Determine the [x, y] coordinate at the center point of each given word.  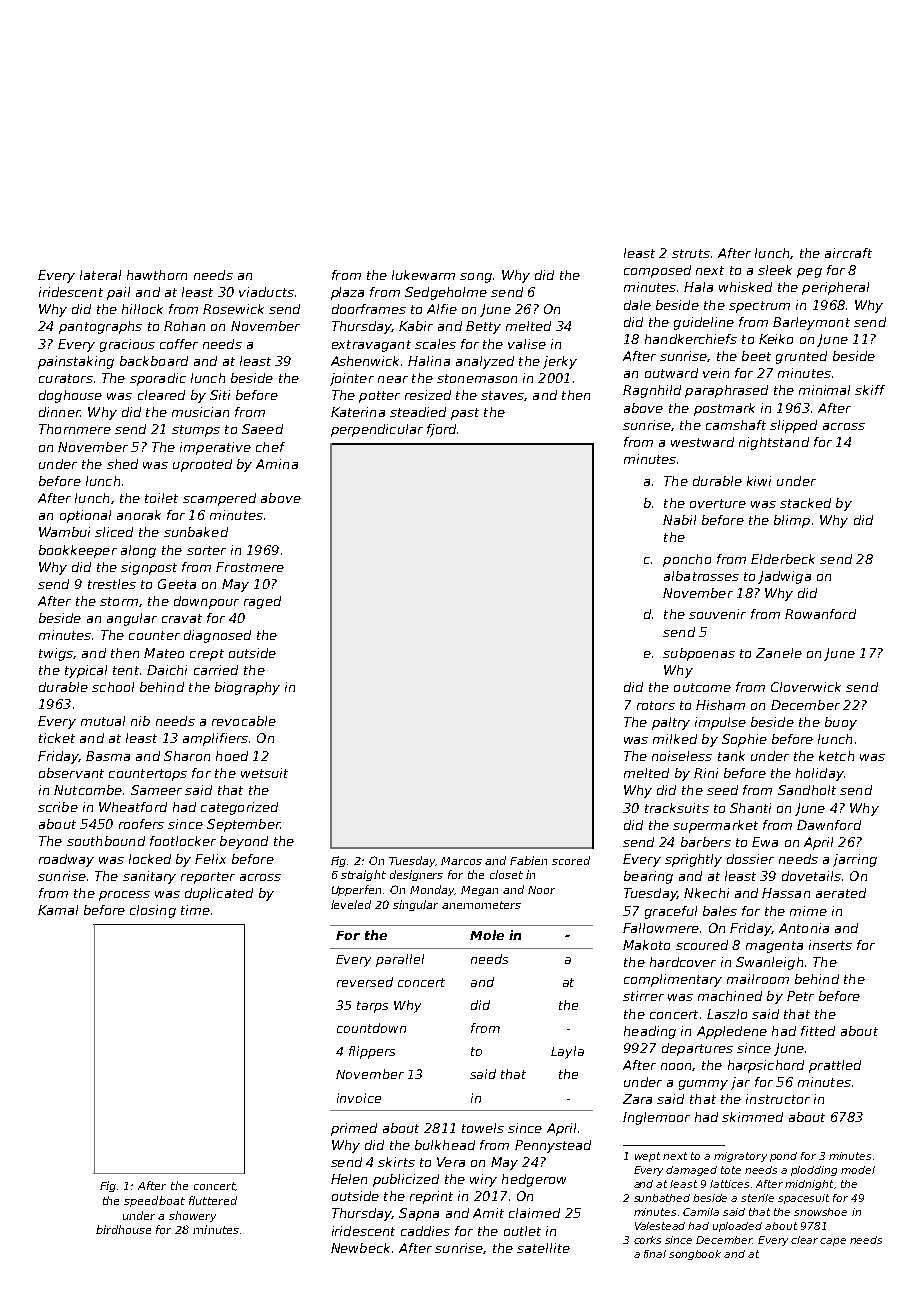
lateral [100, 275]
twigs [56, 654]
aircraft [848, 253]
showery [192, 1216]
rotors [656, 705]
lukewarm [423, 275]
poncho [687, 560]
